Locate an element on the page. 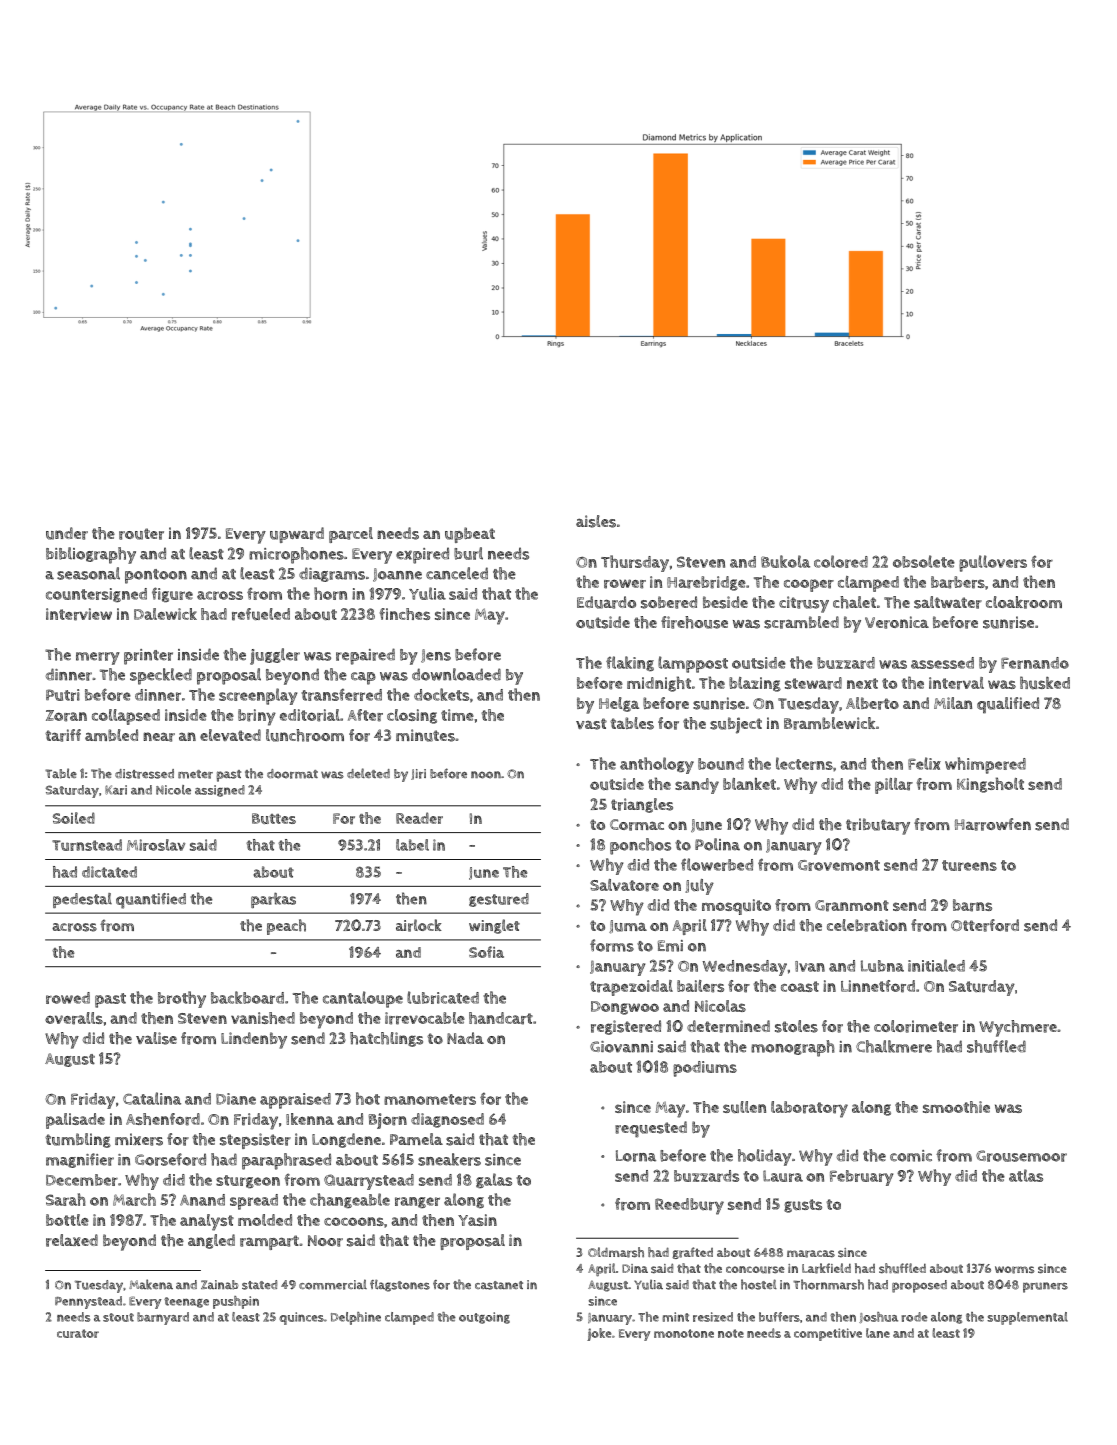 This document has width=1117, height=1445. aisles is located at coordinates (596, 521).
